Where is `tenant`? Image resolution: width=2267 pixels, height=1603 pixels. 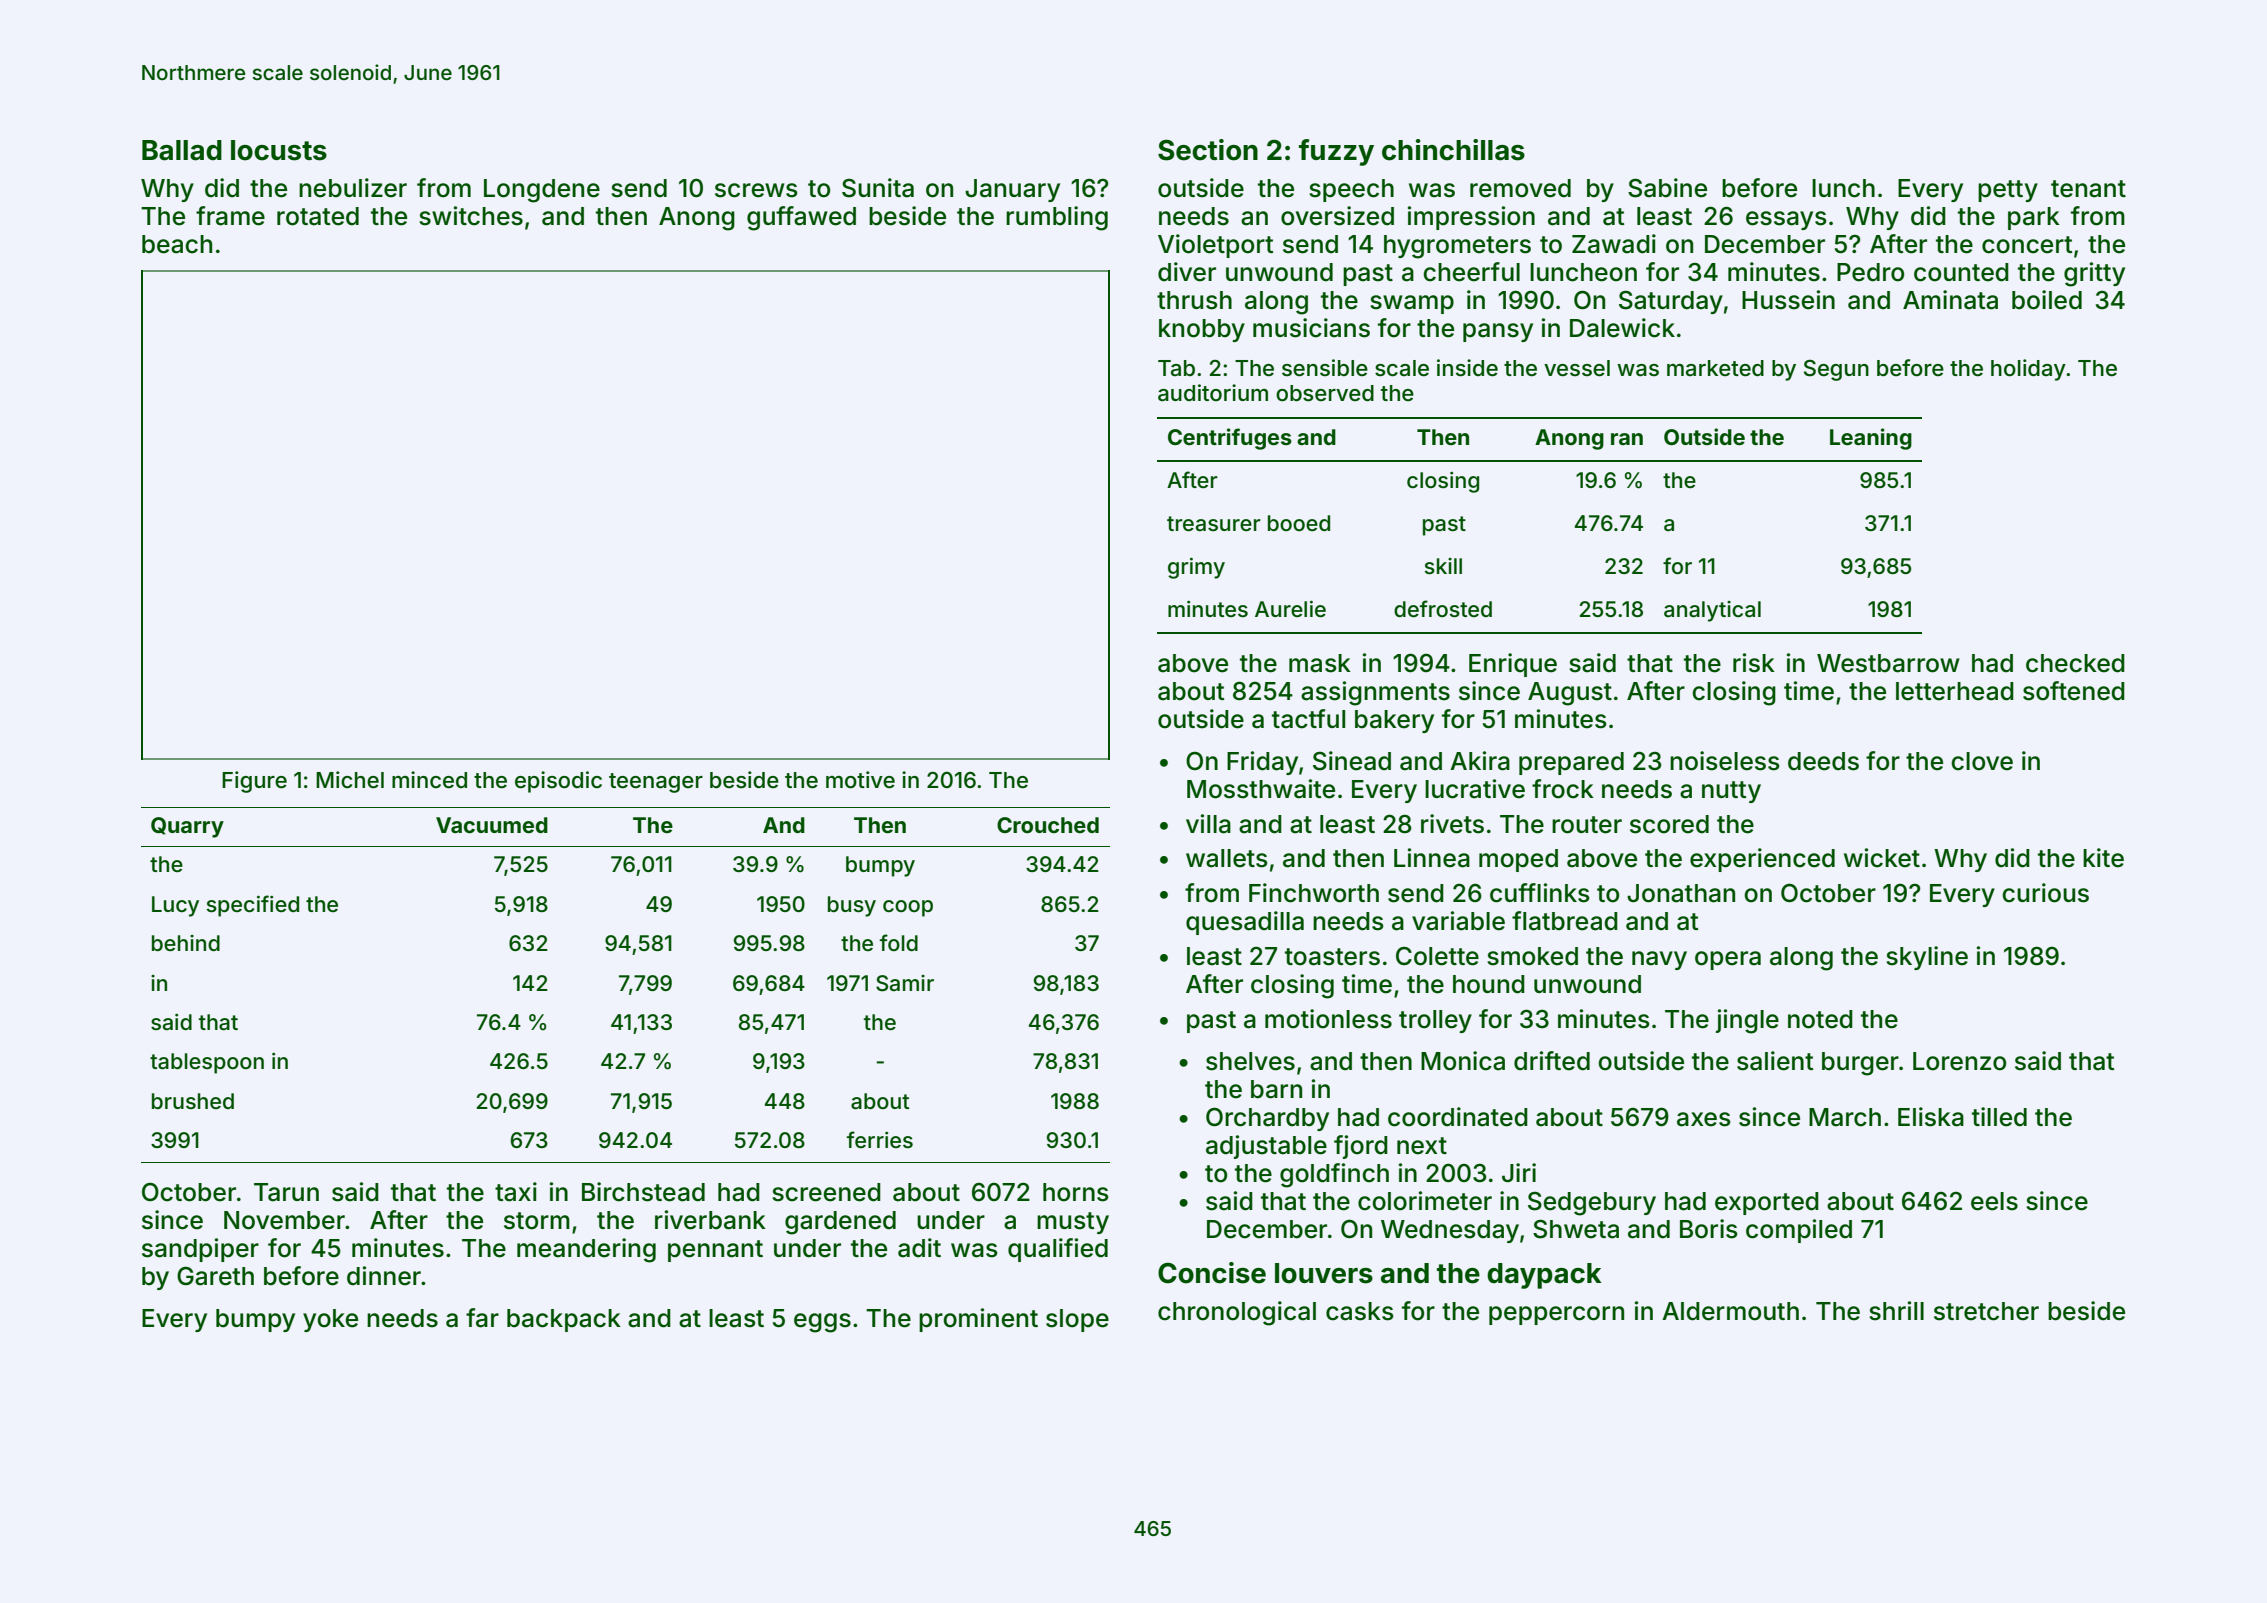
tenant is located at coordinates (2088, 189).
